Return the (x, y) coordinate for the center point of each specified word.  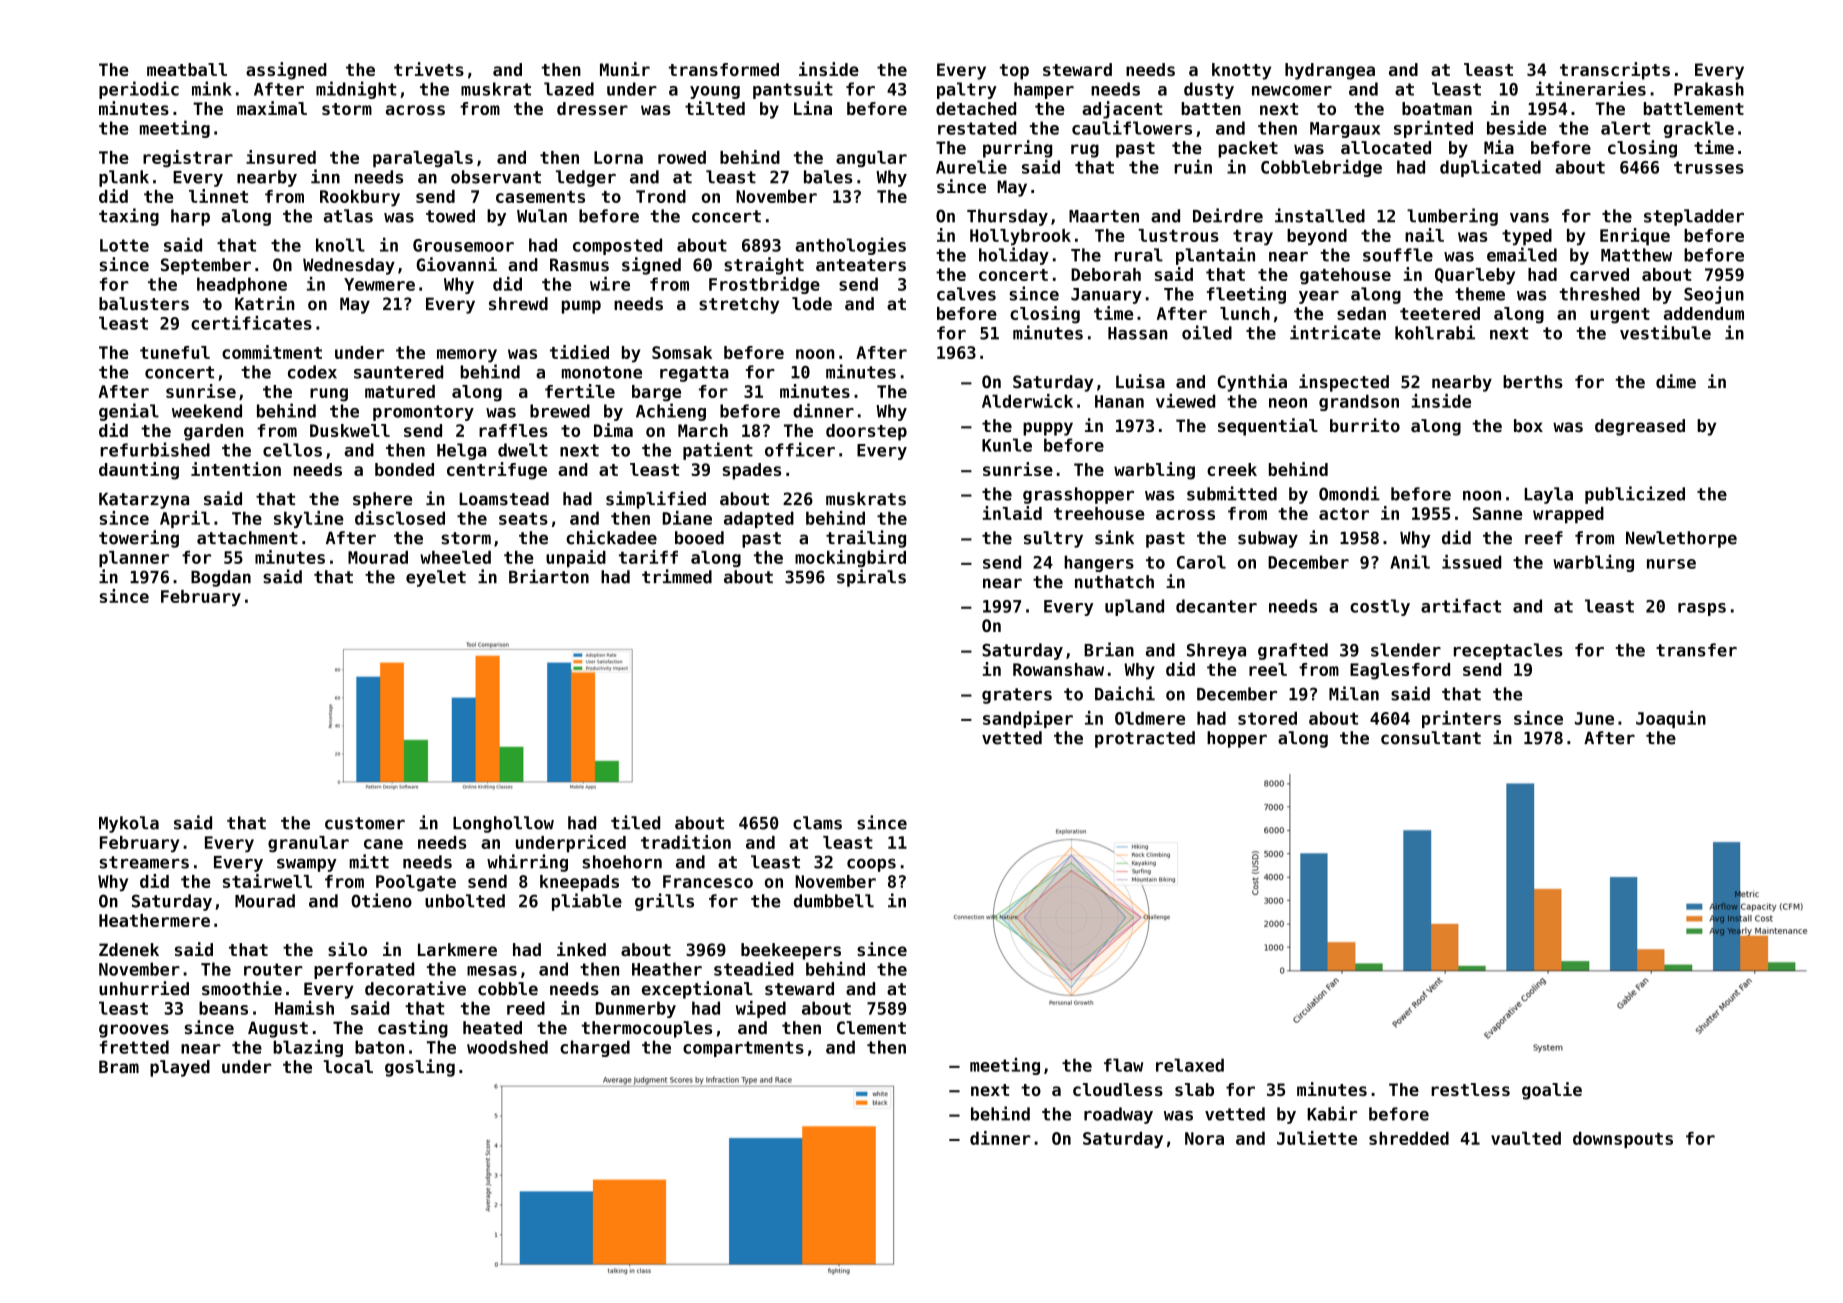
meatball (187, 69)
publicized (1635, 495)
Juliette (1317, 1138)
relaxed (1190, 1065)
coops (871, 865)
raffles (513, 430)
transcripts (1615, 71)
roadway (1118, 1115)
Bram (119, 1067)
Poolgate (416, 883)
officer (800, 449)
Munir (625, 69)
